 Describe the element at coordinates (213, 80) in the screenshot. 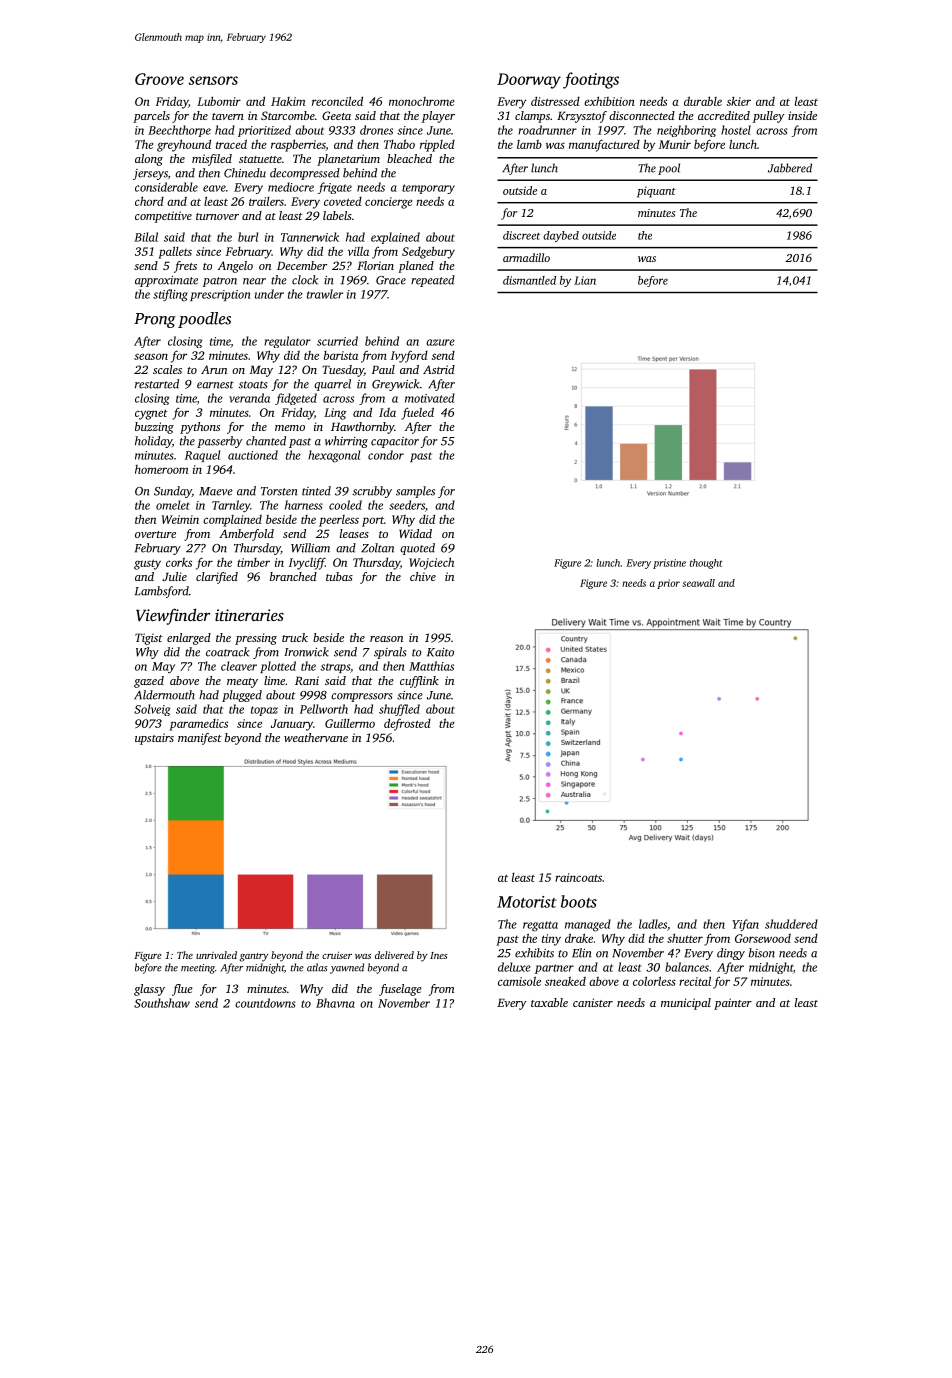

I see `sensors` at that location.
